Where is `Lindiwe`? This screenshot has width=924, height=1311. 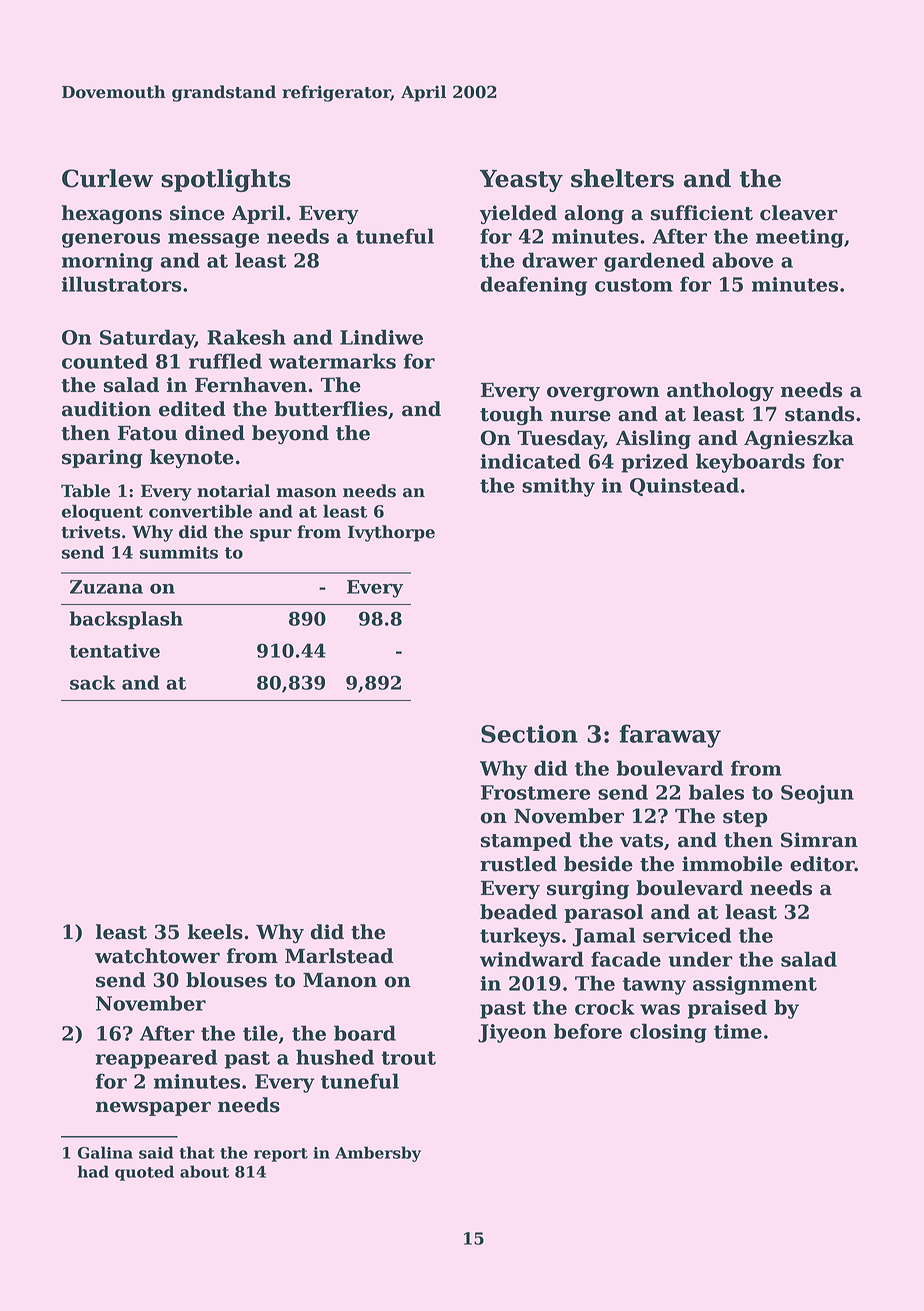 Lindiwe is located at coordinates (381, 337).
